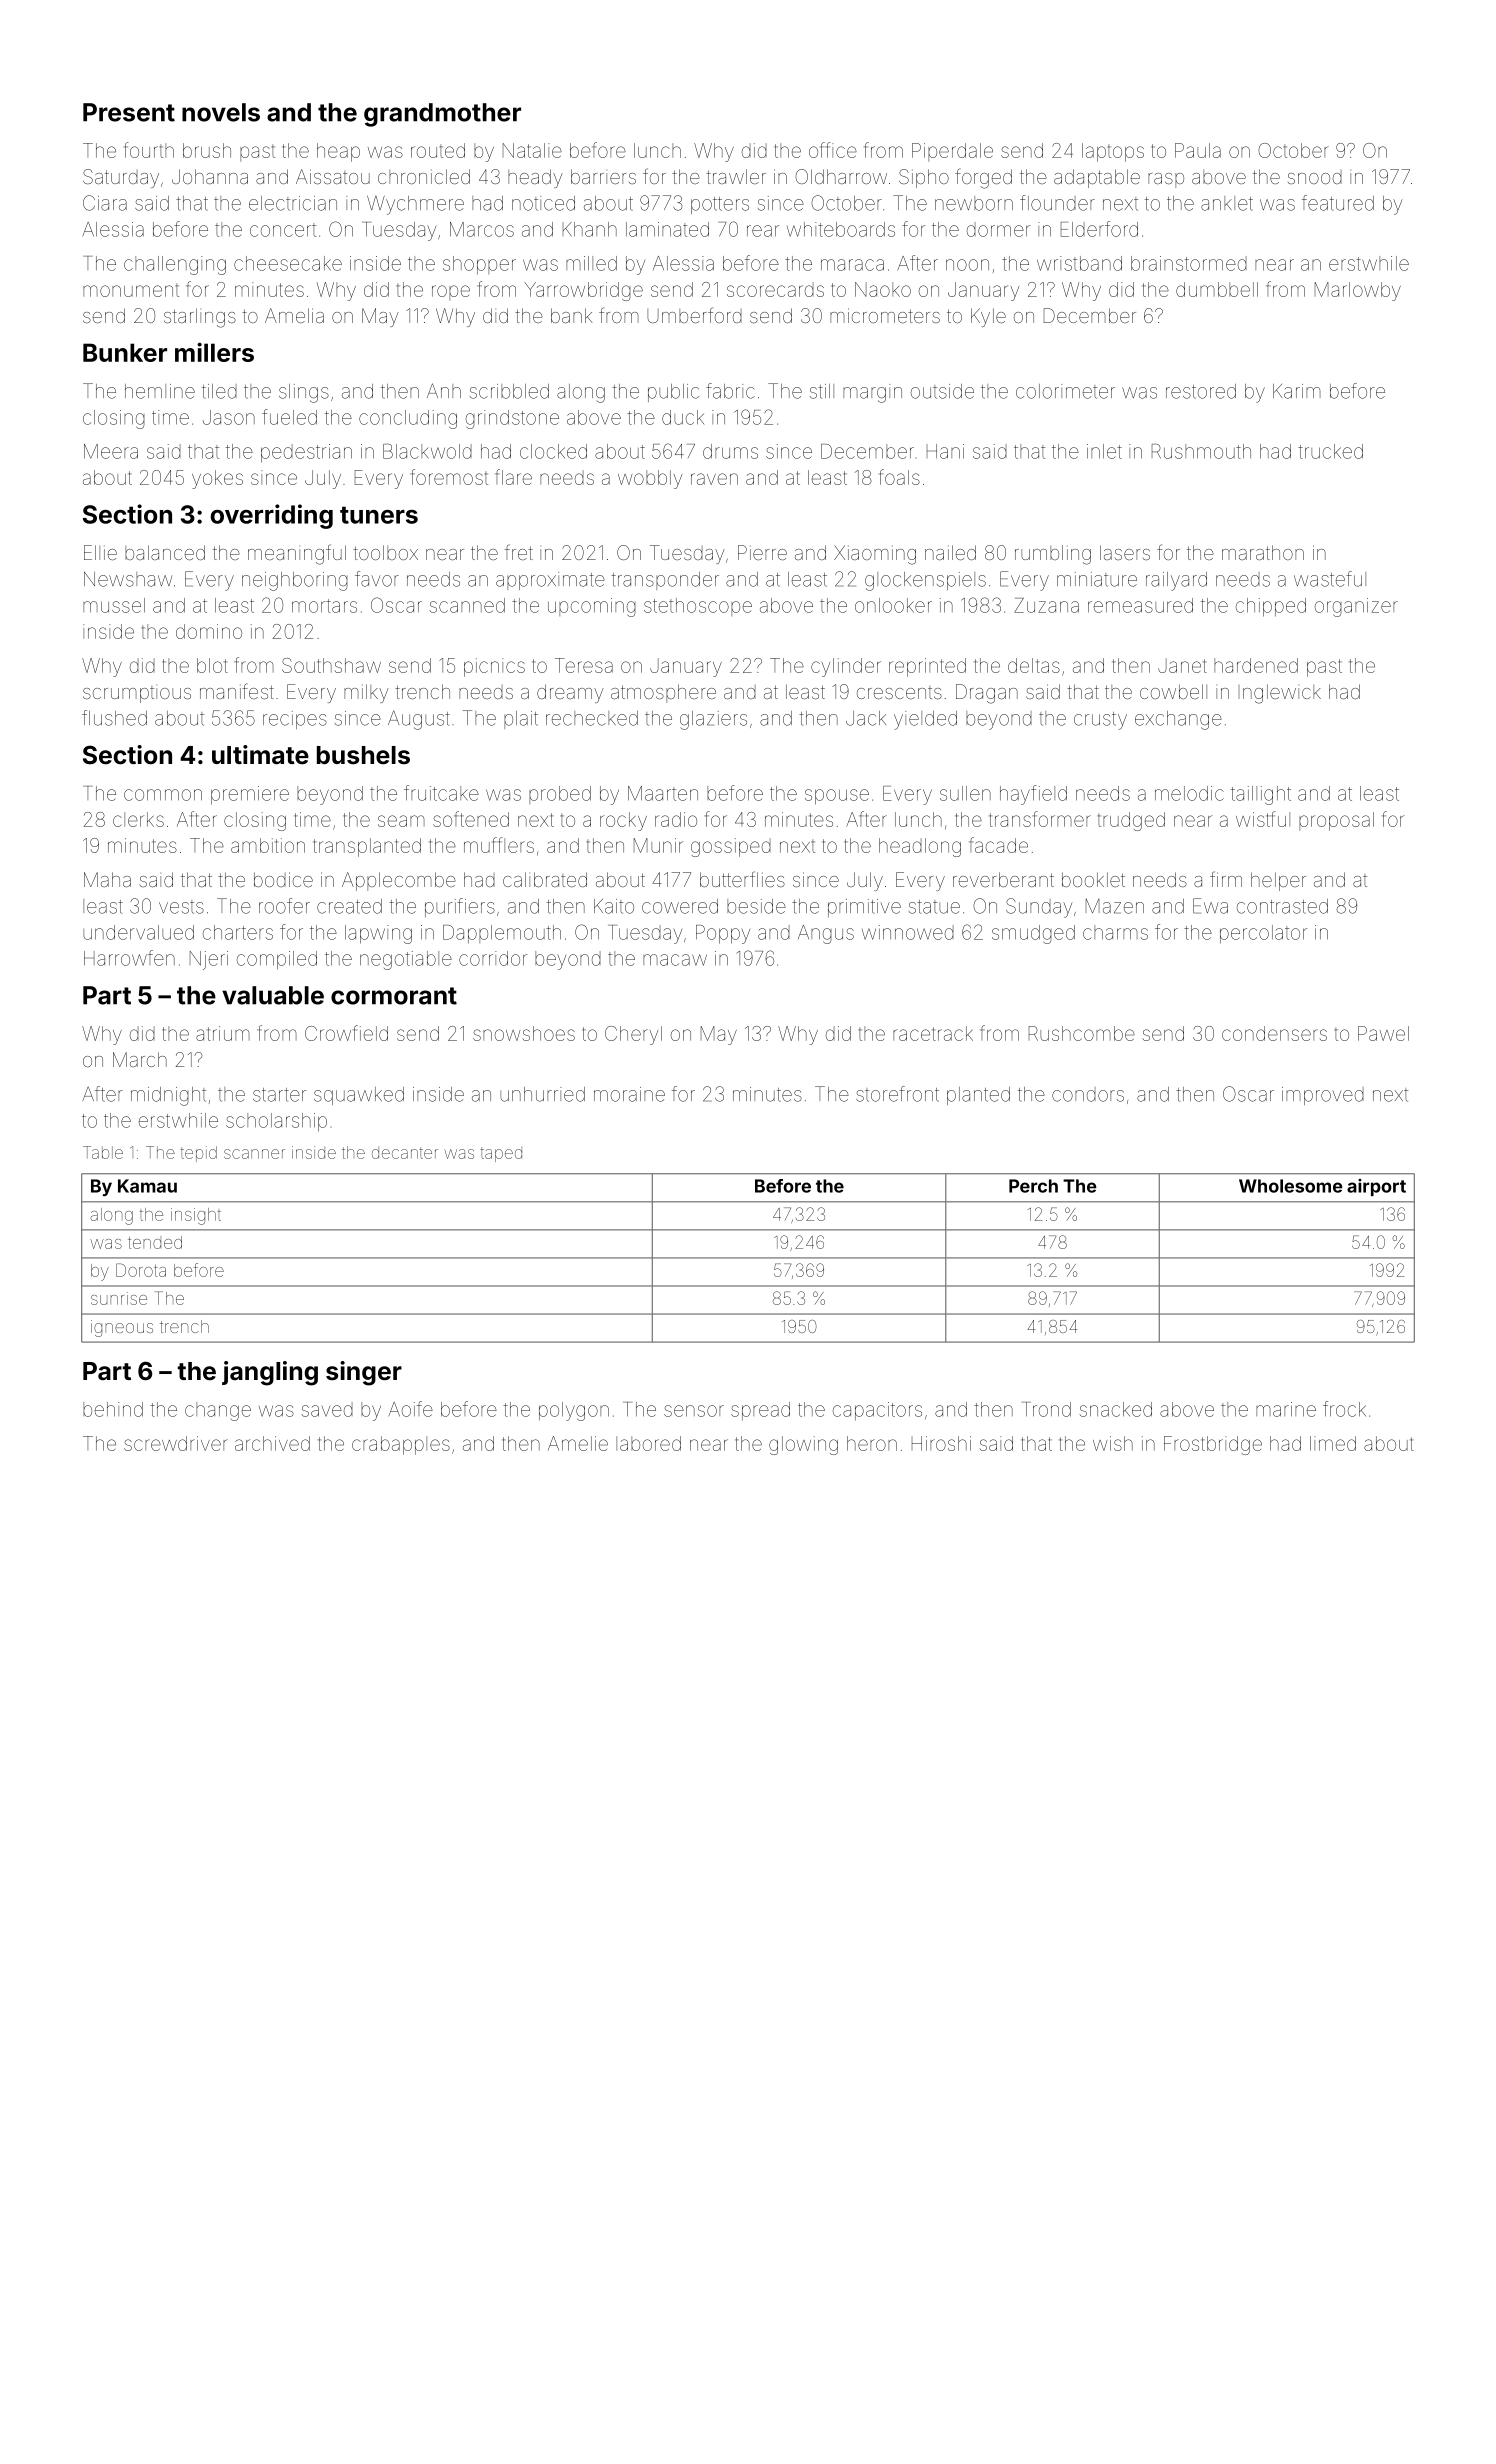 The height and width of the page is (2464, 1496). Describe the element at coordinates (1278, 881) in the page. I see `helper` at that location.
